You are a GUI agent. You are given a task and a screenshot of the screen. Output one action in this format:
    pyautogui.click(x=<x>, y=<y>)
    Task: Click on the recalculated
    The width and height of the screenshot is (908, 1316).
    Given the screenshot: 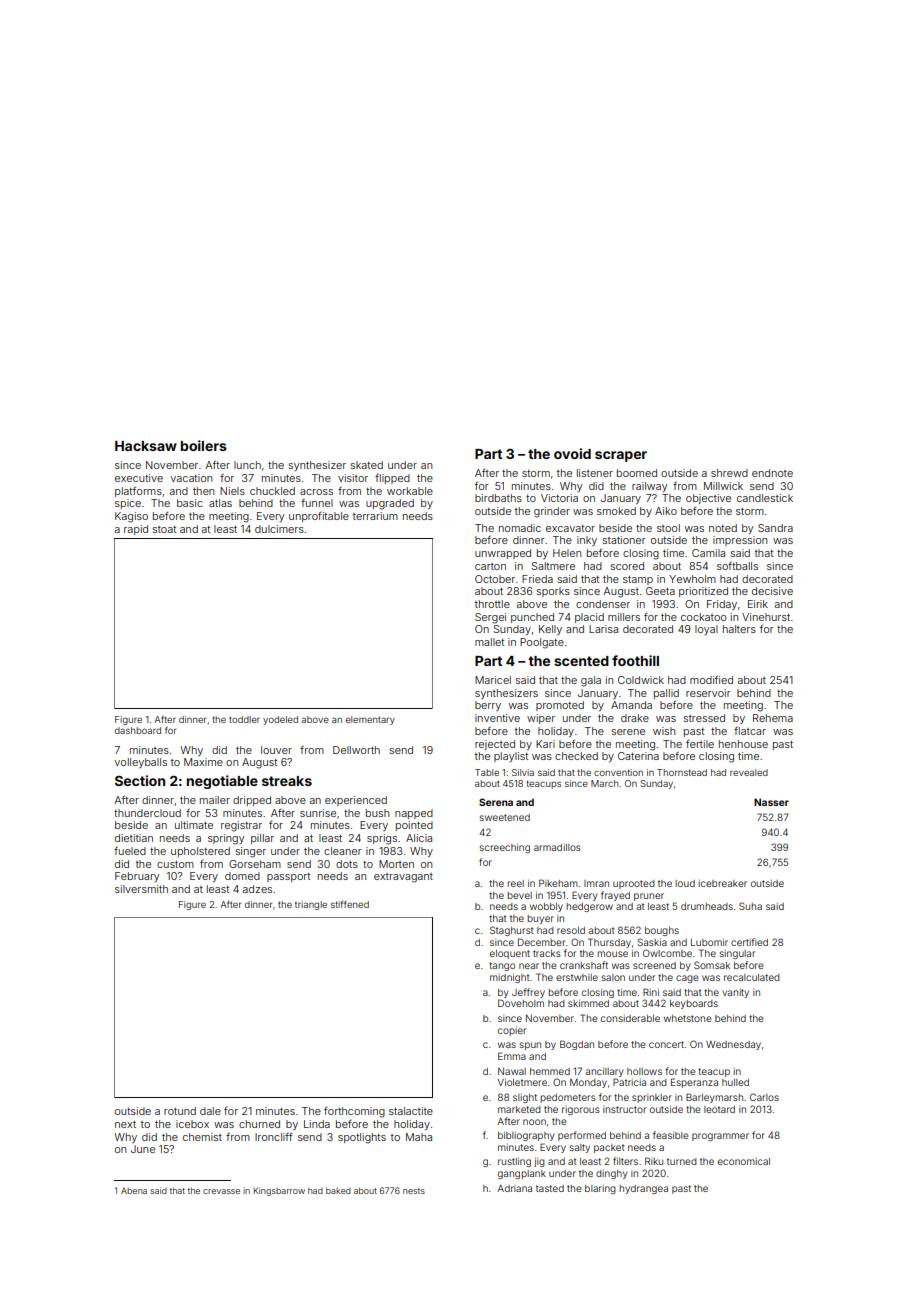 What is the action you would take?
    pyautogui.click(x=752, y=977)
